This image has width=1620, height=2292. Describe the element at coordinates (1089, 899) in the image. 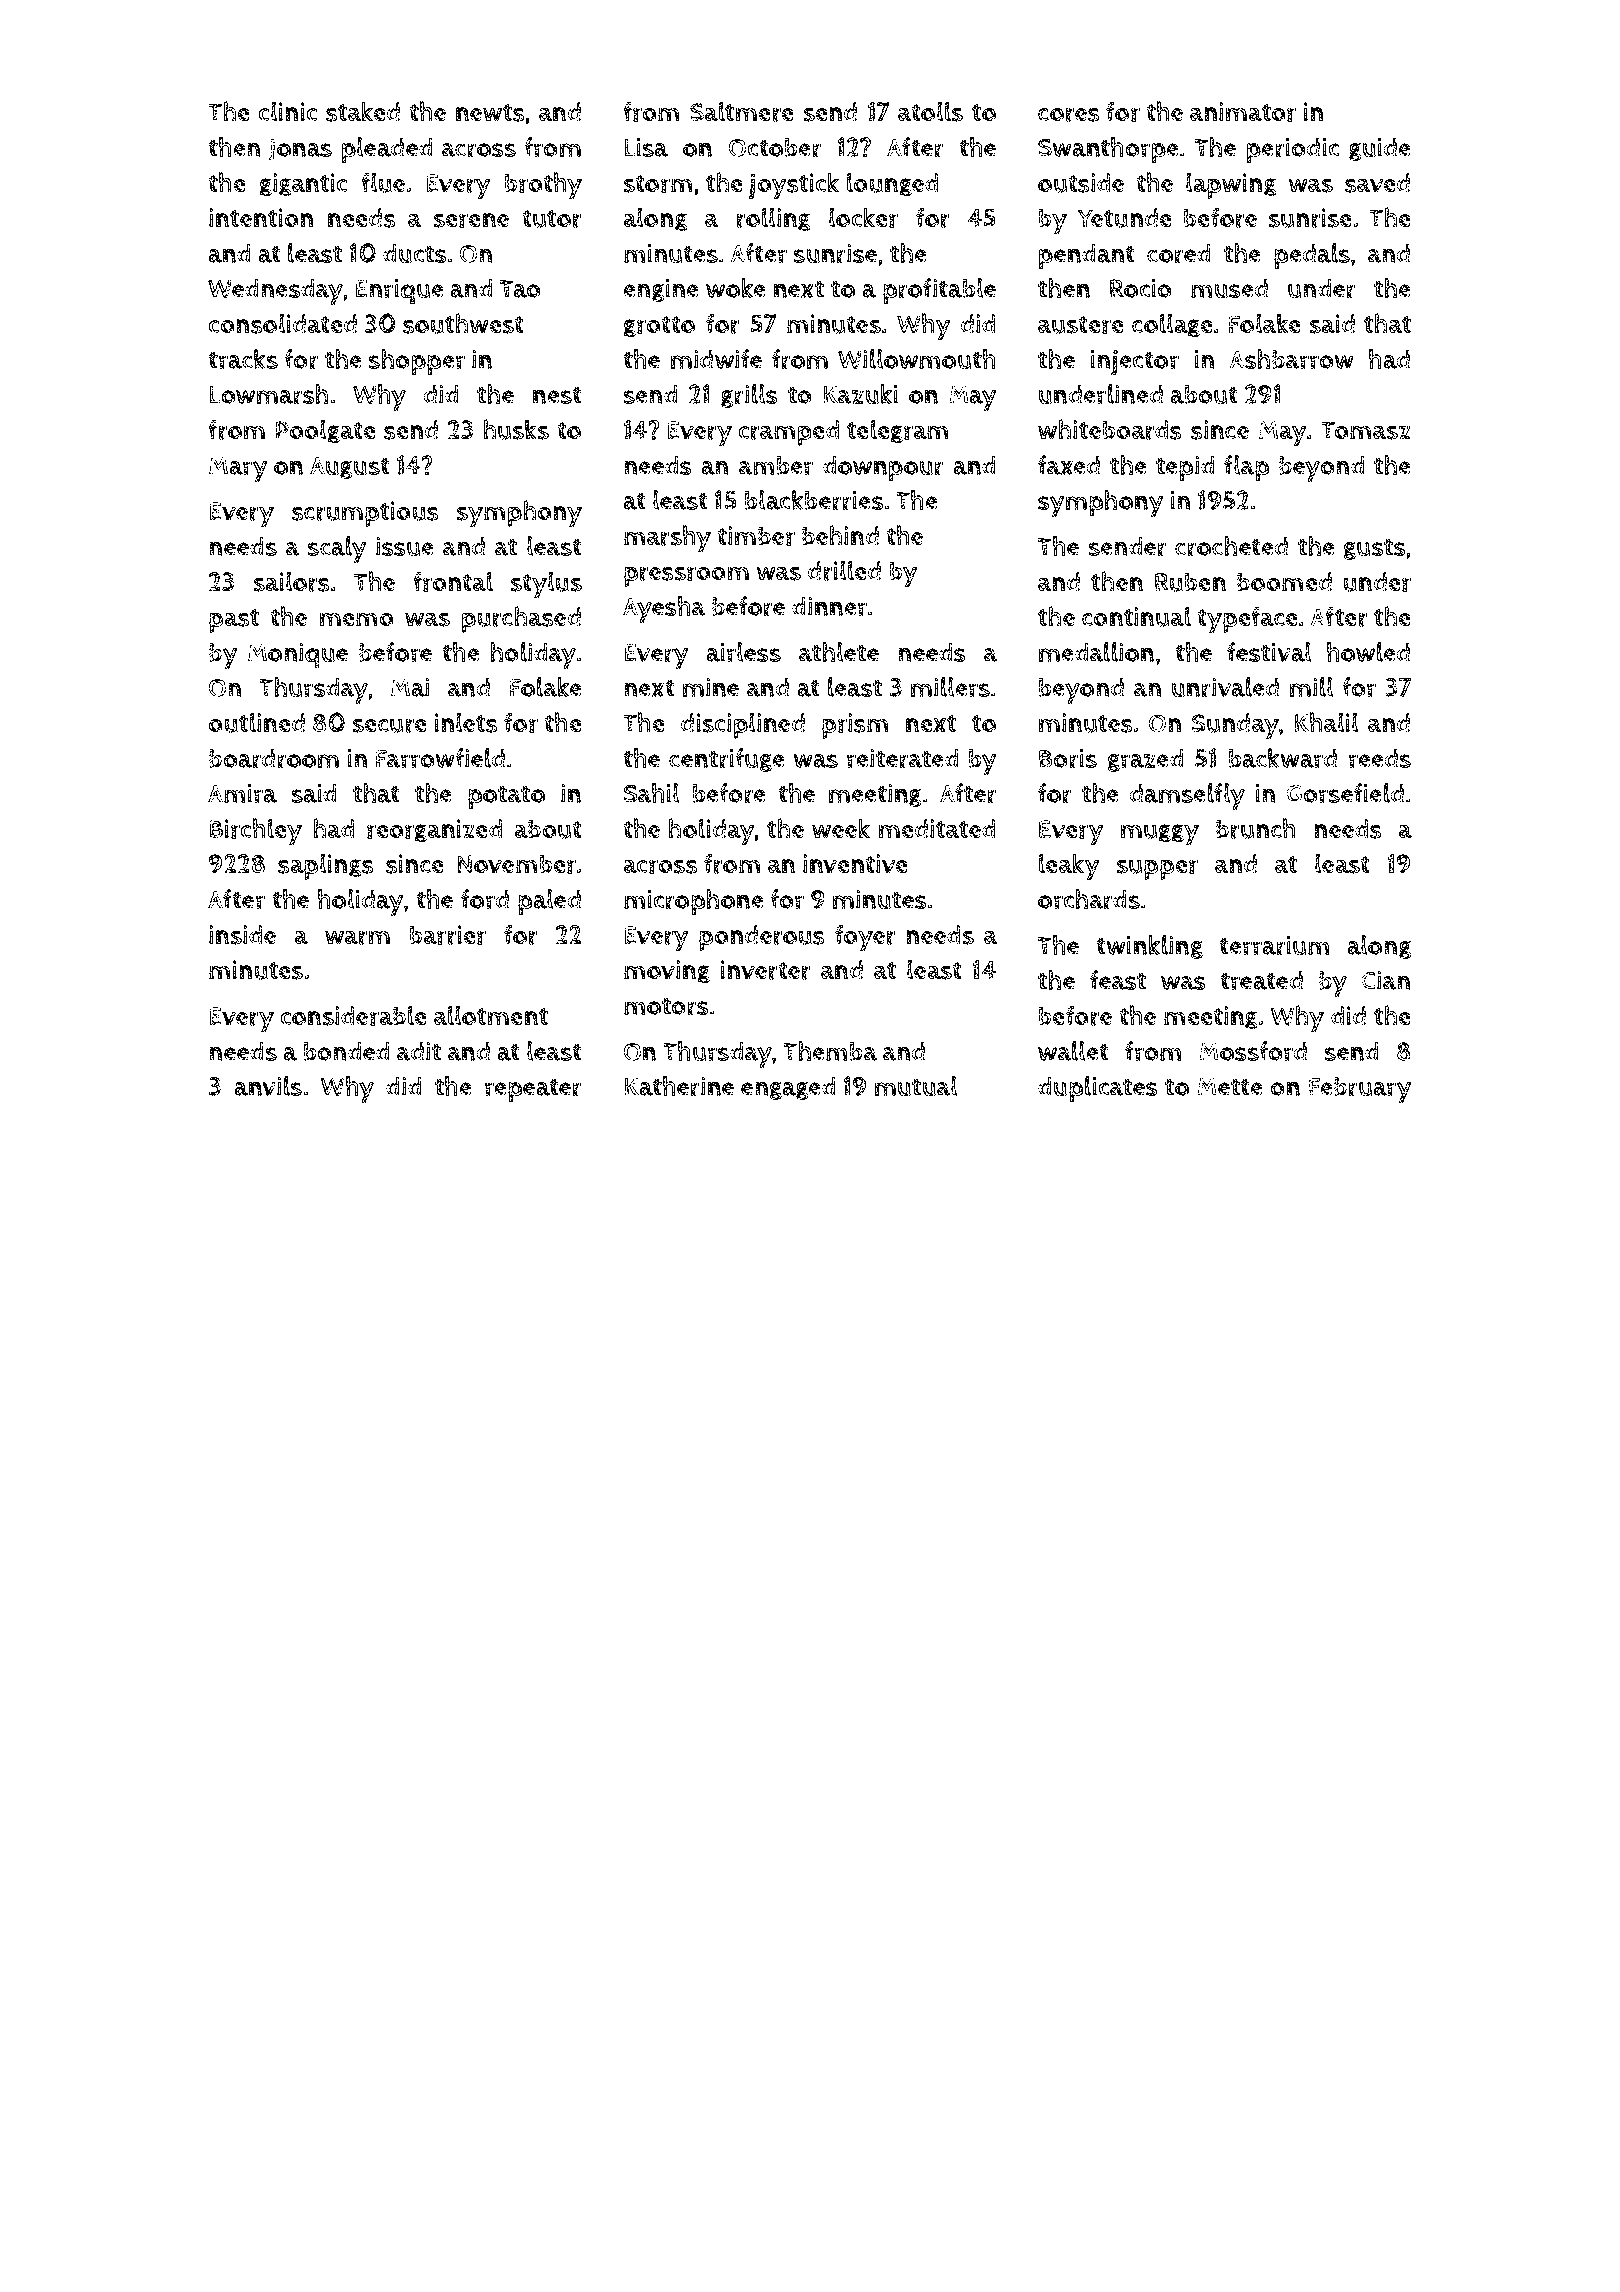

I see `orchards` at that location.
